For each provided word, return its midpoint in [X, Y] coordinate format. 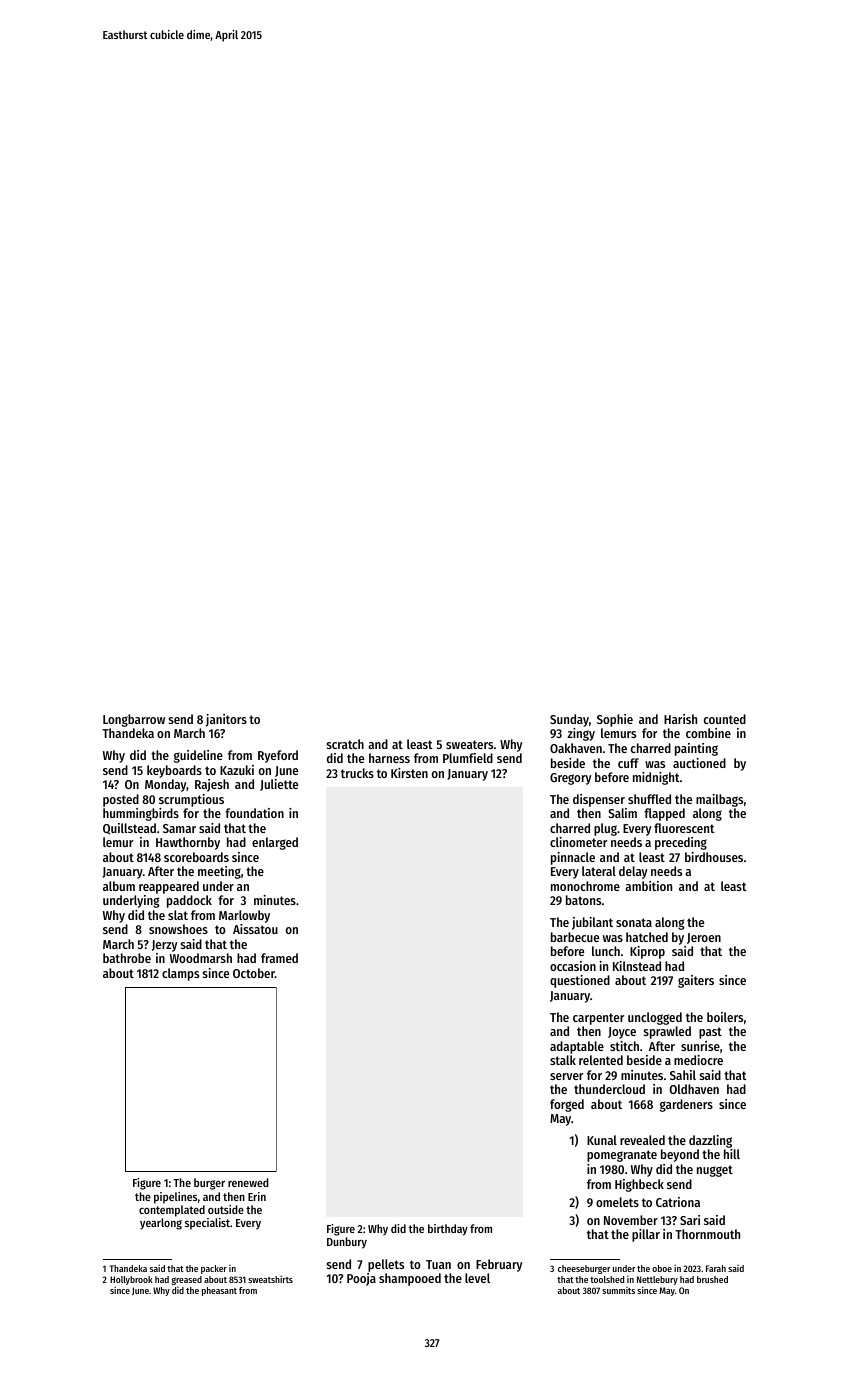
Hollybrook [131, 1280]
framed [279, 958]
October [254, 973]
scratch [345, 744]
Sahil [683, 1075]
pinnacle [573, 858]
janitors [226, 720]
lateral [599, 871]
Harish [680, 719]
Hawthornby [188, 843]
